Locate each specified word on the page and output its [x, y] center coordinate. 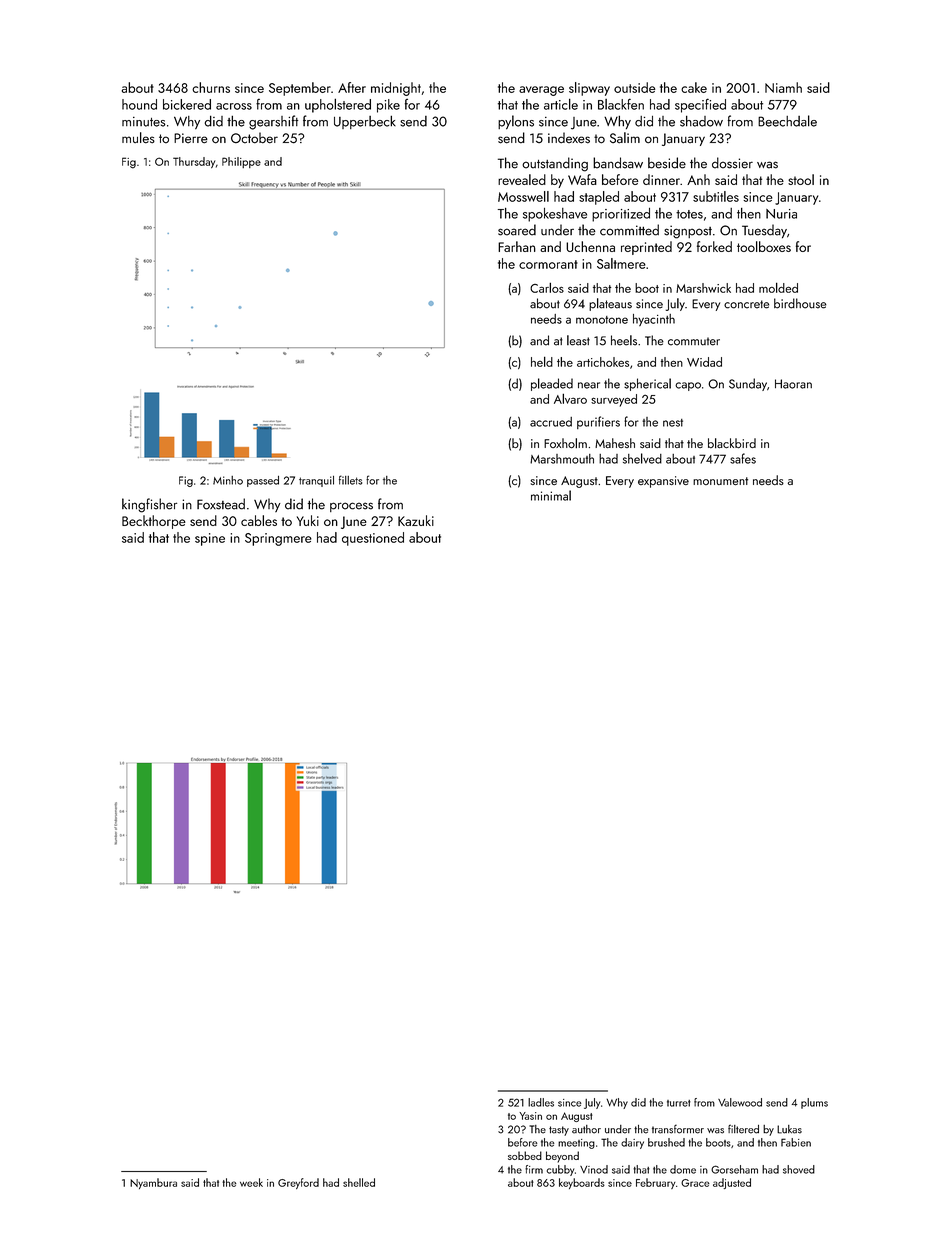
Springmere [278, 539]
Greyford [298, 1183]
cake [694, 87]
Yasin [530, 1116]
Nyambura [153, 1183]
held [542, 361]
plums [814, 1103]
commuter [694, 341]
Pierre [191, 138]
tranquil [316, 481]
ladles [541, 1102]
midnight [396, 89]
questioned [373, 539]
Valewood [740, 1102]
